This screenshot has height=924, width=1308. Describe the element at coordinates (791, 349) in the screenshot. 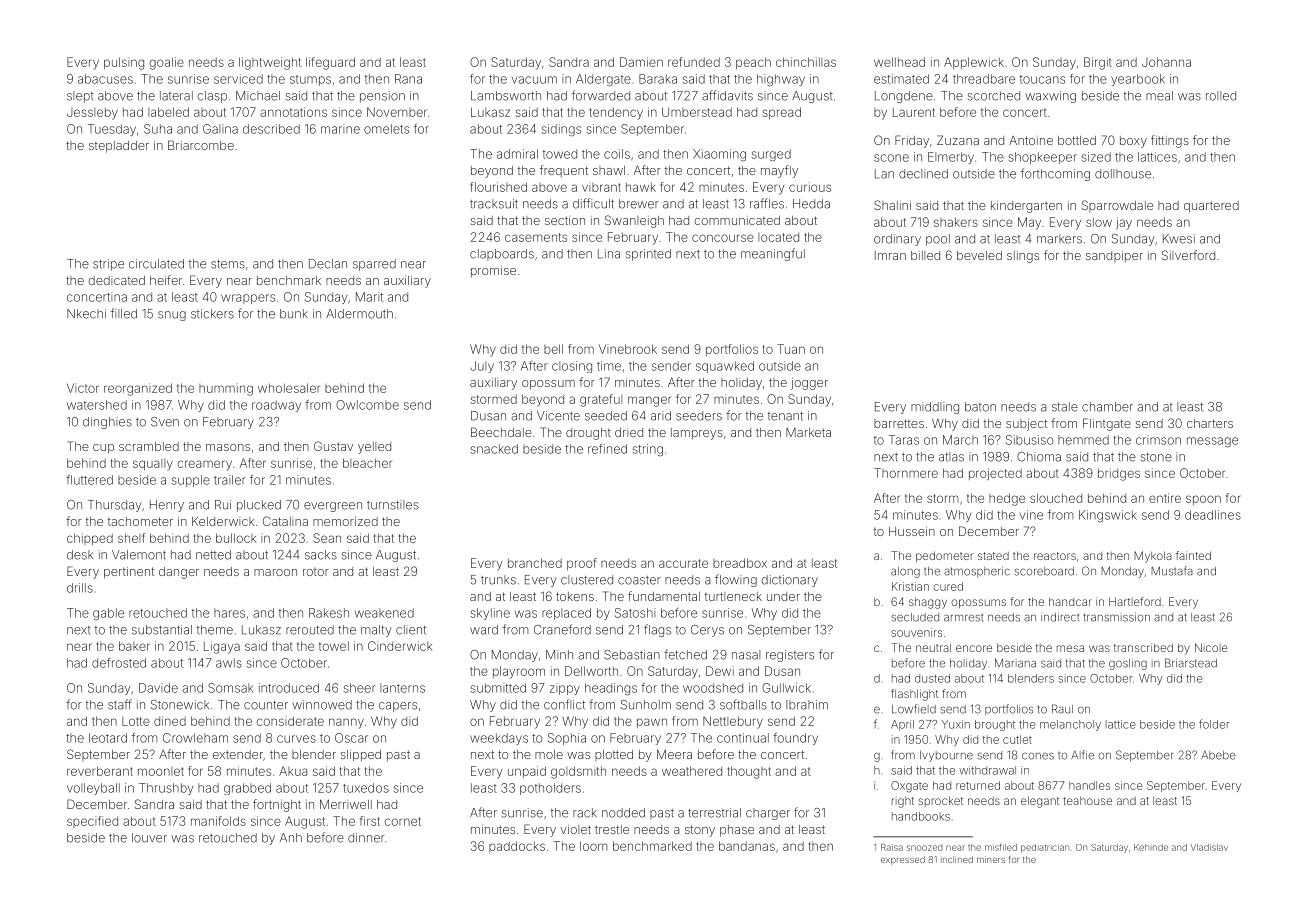

I see `Tuan` at that location.
